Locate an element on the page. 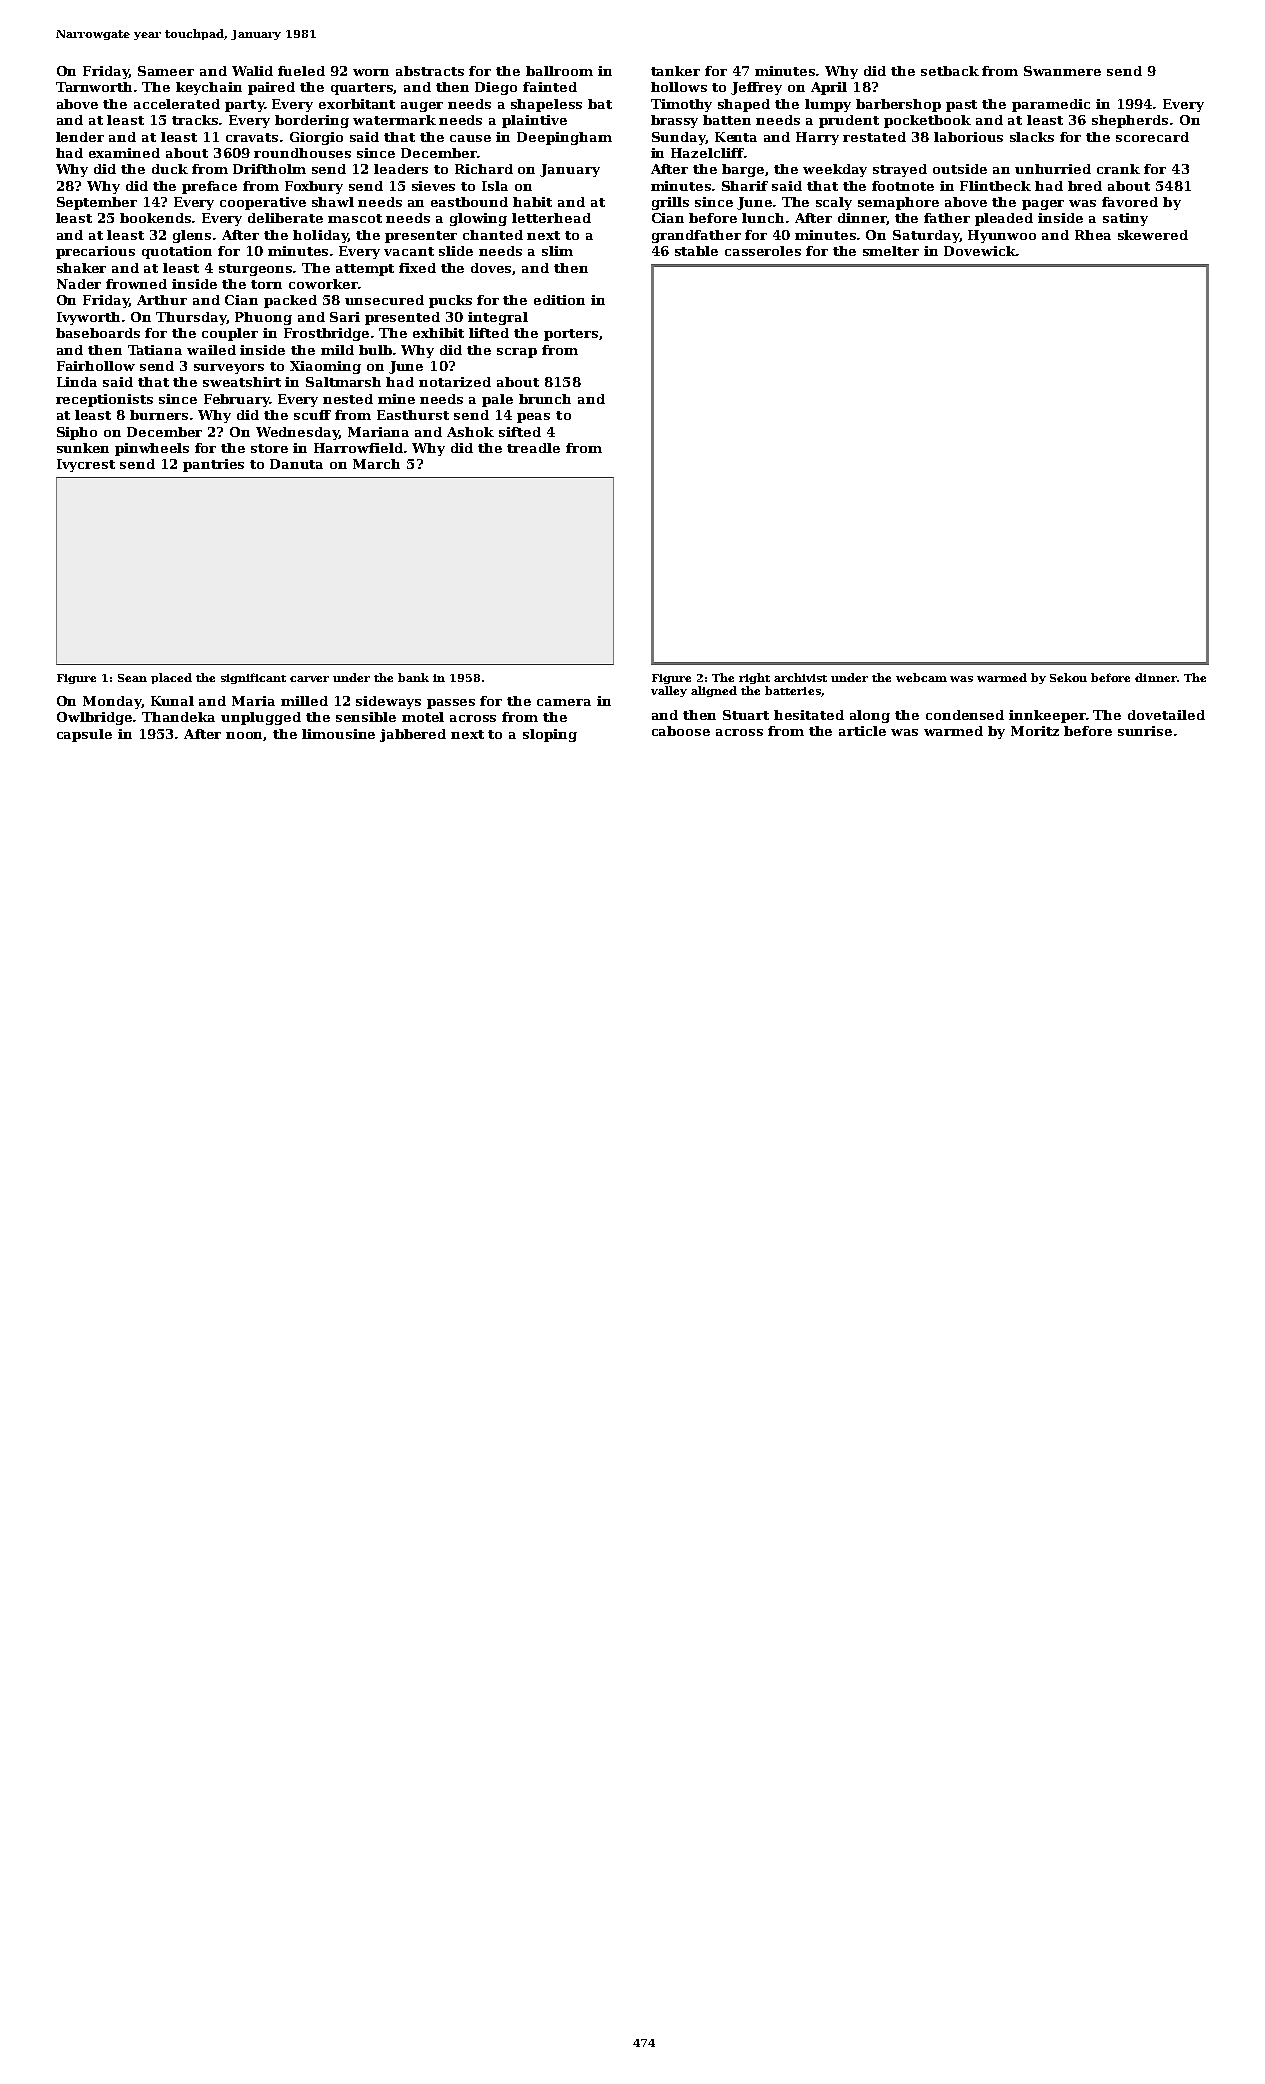  archivist is located at coordinates (800, 677).
